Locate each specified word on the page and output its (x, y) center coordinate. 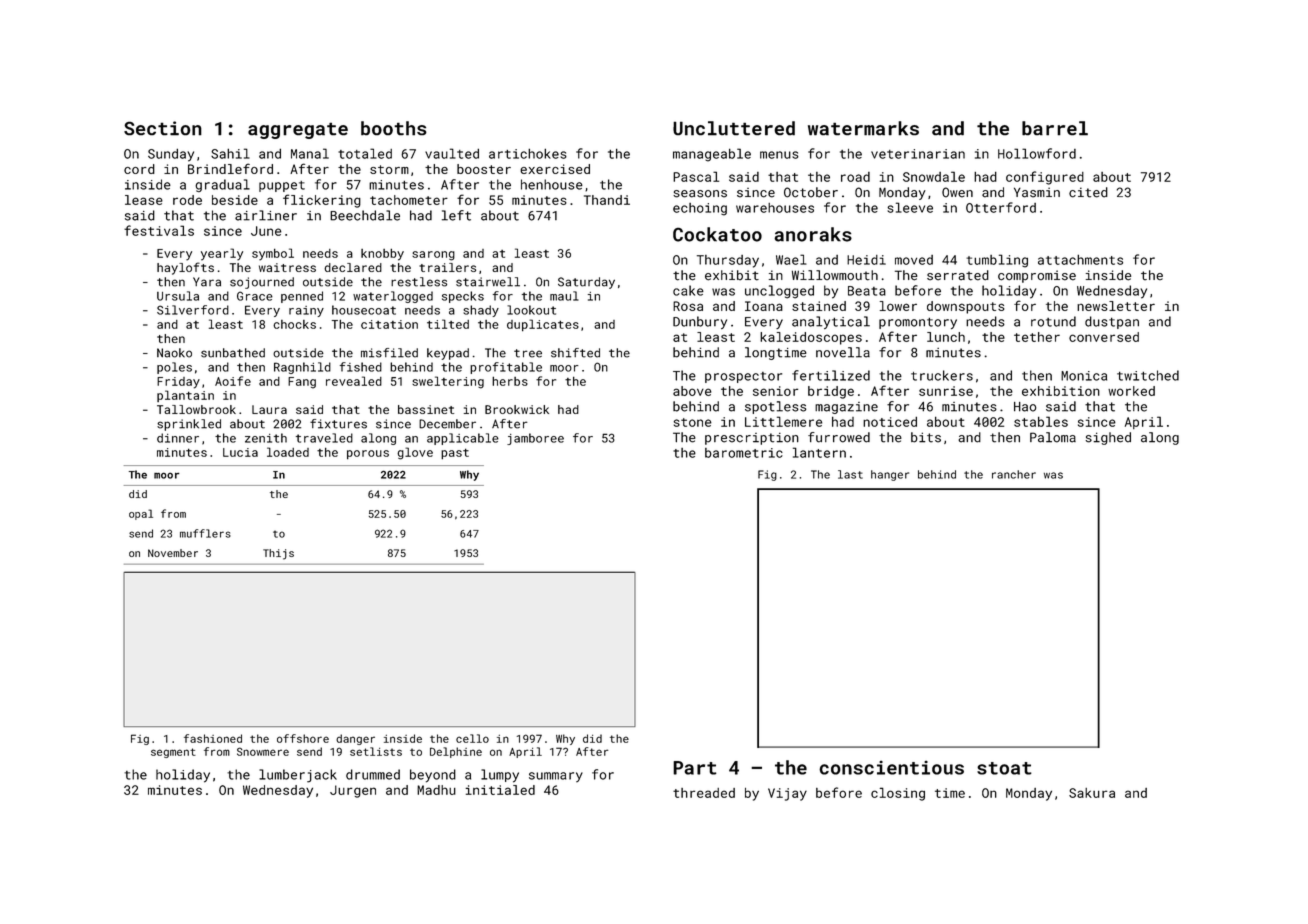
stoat (1004, 768)
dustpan (1112, 322)
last (850, 474)
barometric (744, 453)
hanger (890, 475)
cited (1088, 192)
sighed (1108, 438)
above (692, 391)
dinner (178, 438)
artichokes (528, 153)
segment (173, 753)
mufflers (205, 533)
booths (394, 128)
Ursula (178, 296)
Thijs (278, 554)
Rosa (688, 306)
